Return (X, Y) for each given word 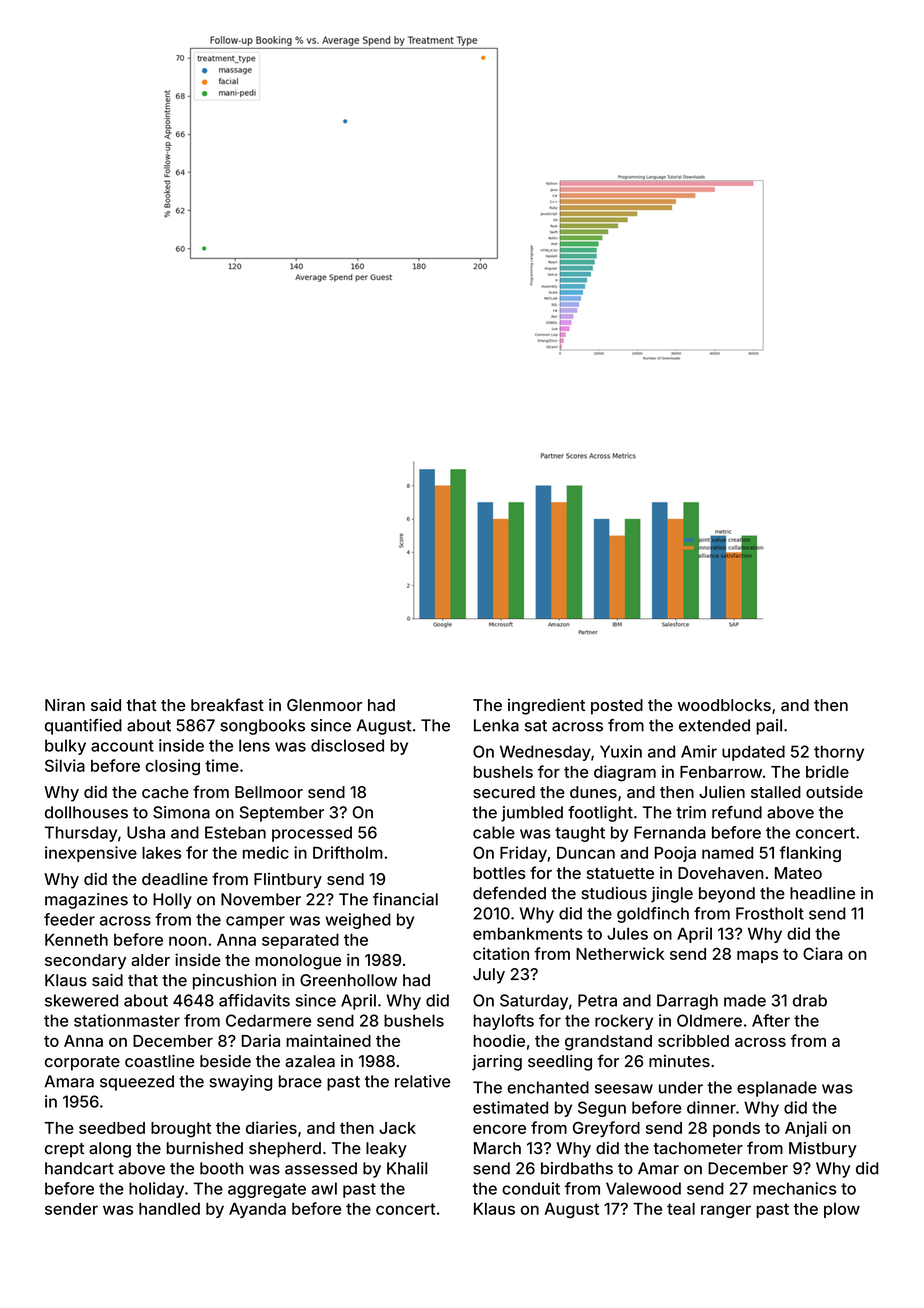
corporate (82, 1063)
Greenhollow (348, 980)
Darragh (687, 1002)
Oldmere (709, 1020)
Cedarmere (268, 1020)
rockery (624, 1022)
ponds (736, 1129)
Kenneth (76, 940)
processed (312, 834)
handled (169, 1209)
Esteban (235, 832)
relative (422, 1081)
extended (714, 725)
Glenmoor (324, 705)
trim (691, 812)
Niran (65, 704)
